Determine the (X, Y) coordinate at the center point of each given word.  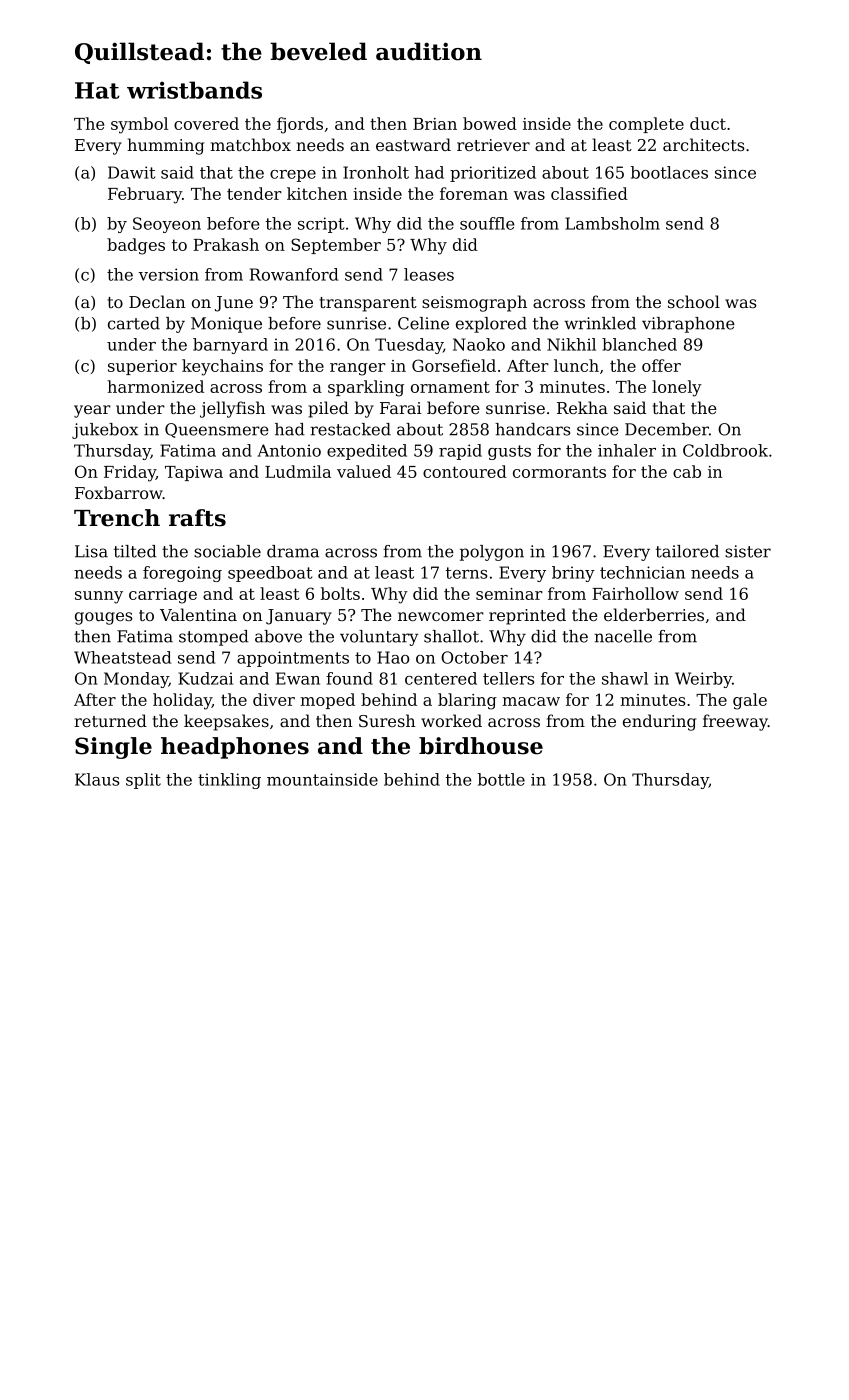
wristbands (194, 90)
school (694, 301)
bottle (501, 779)
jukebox (105, 431)
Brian (435, 124)
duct (708, 123)
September (336, 246)
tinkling (229, 781)
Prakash (226, 244)
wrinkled (600, 323)
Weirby (703, 680)
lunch (576, 365)
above (278, 636)
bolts (340, 593)
